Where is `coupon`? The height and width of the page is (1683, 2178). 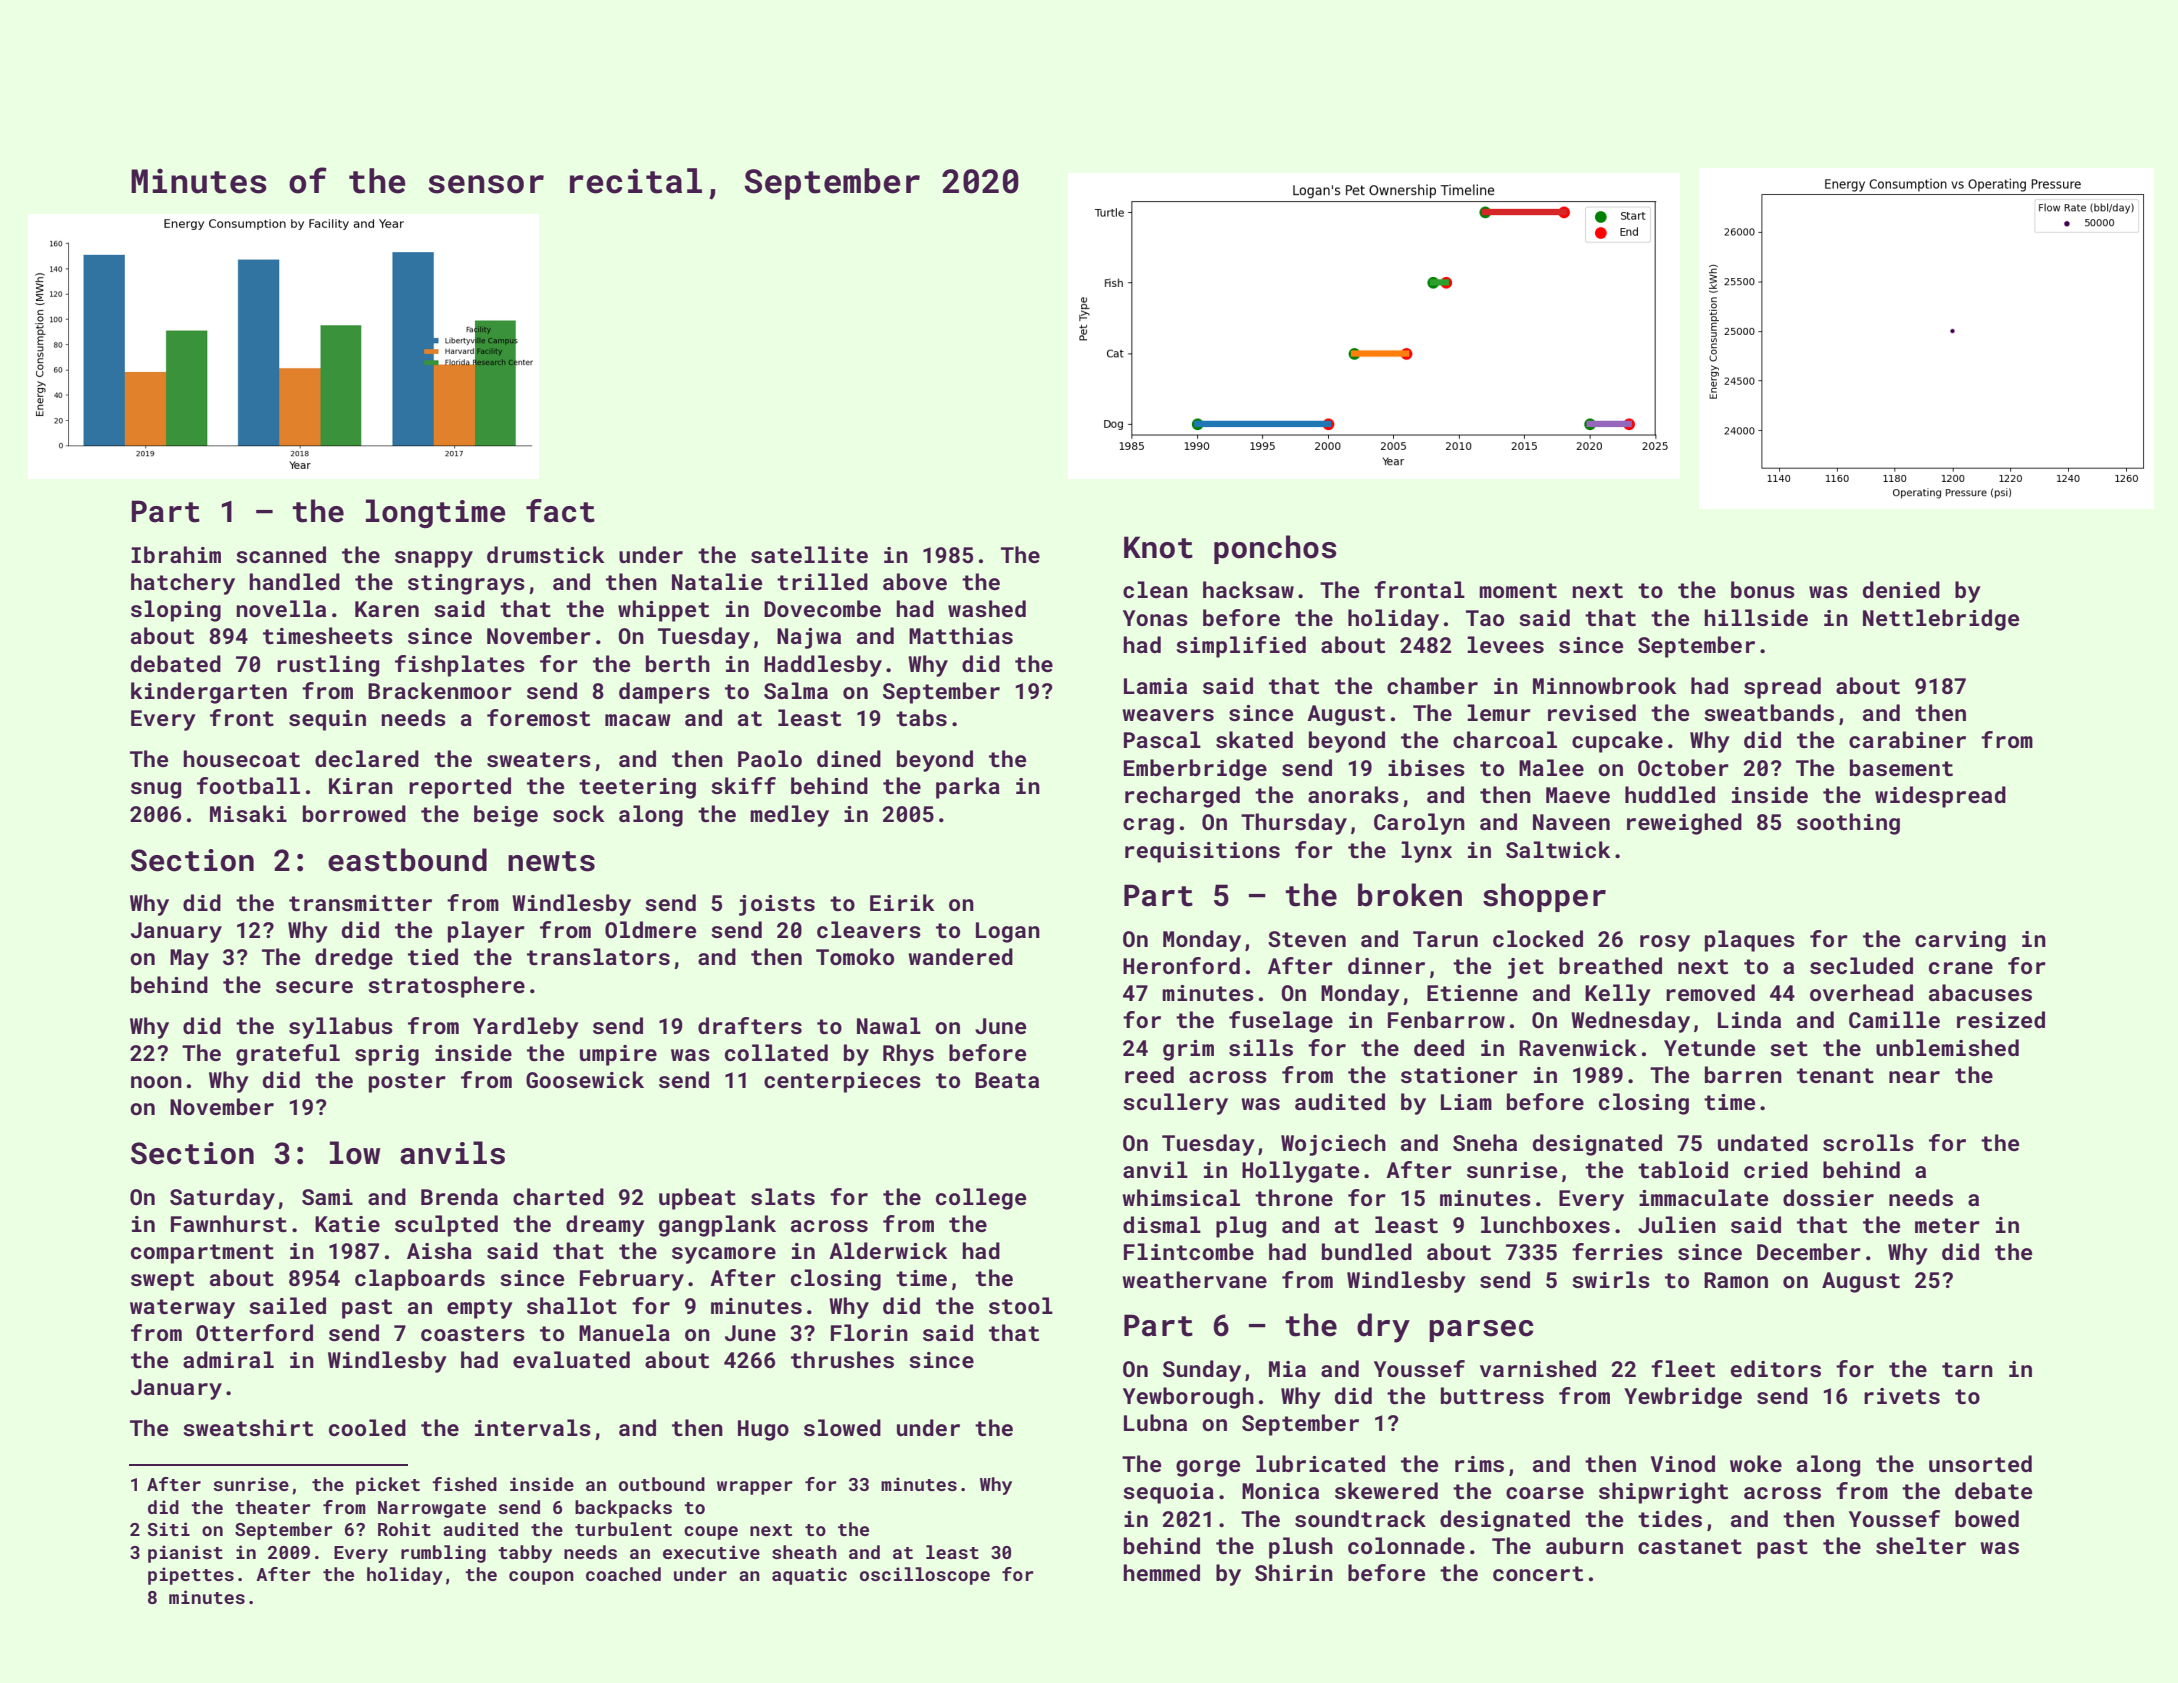 coupon is located at coordinates (541, 1578).
